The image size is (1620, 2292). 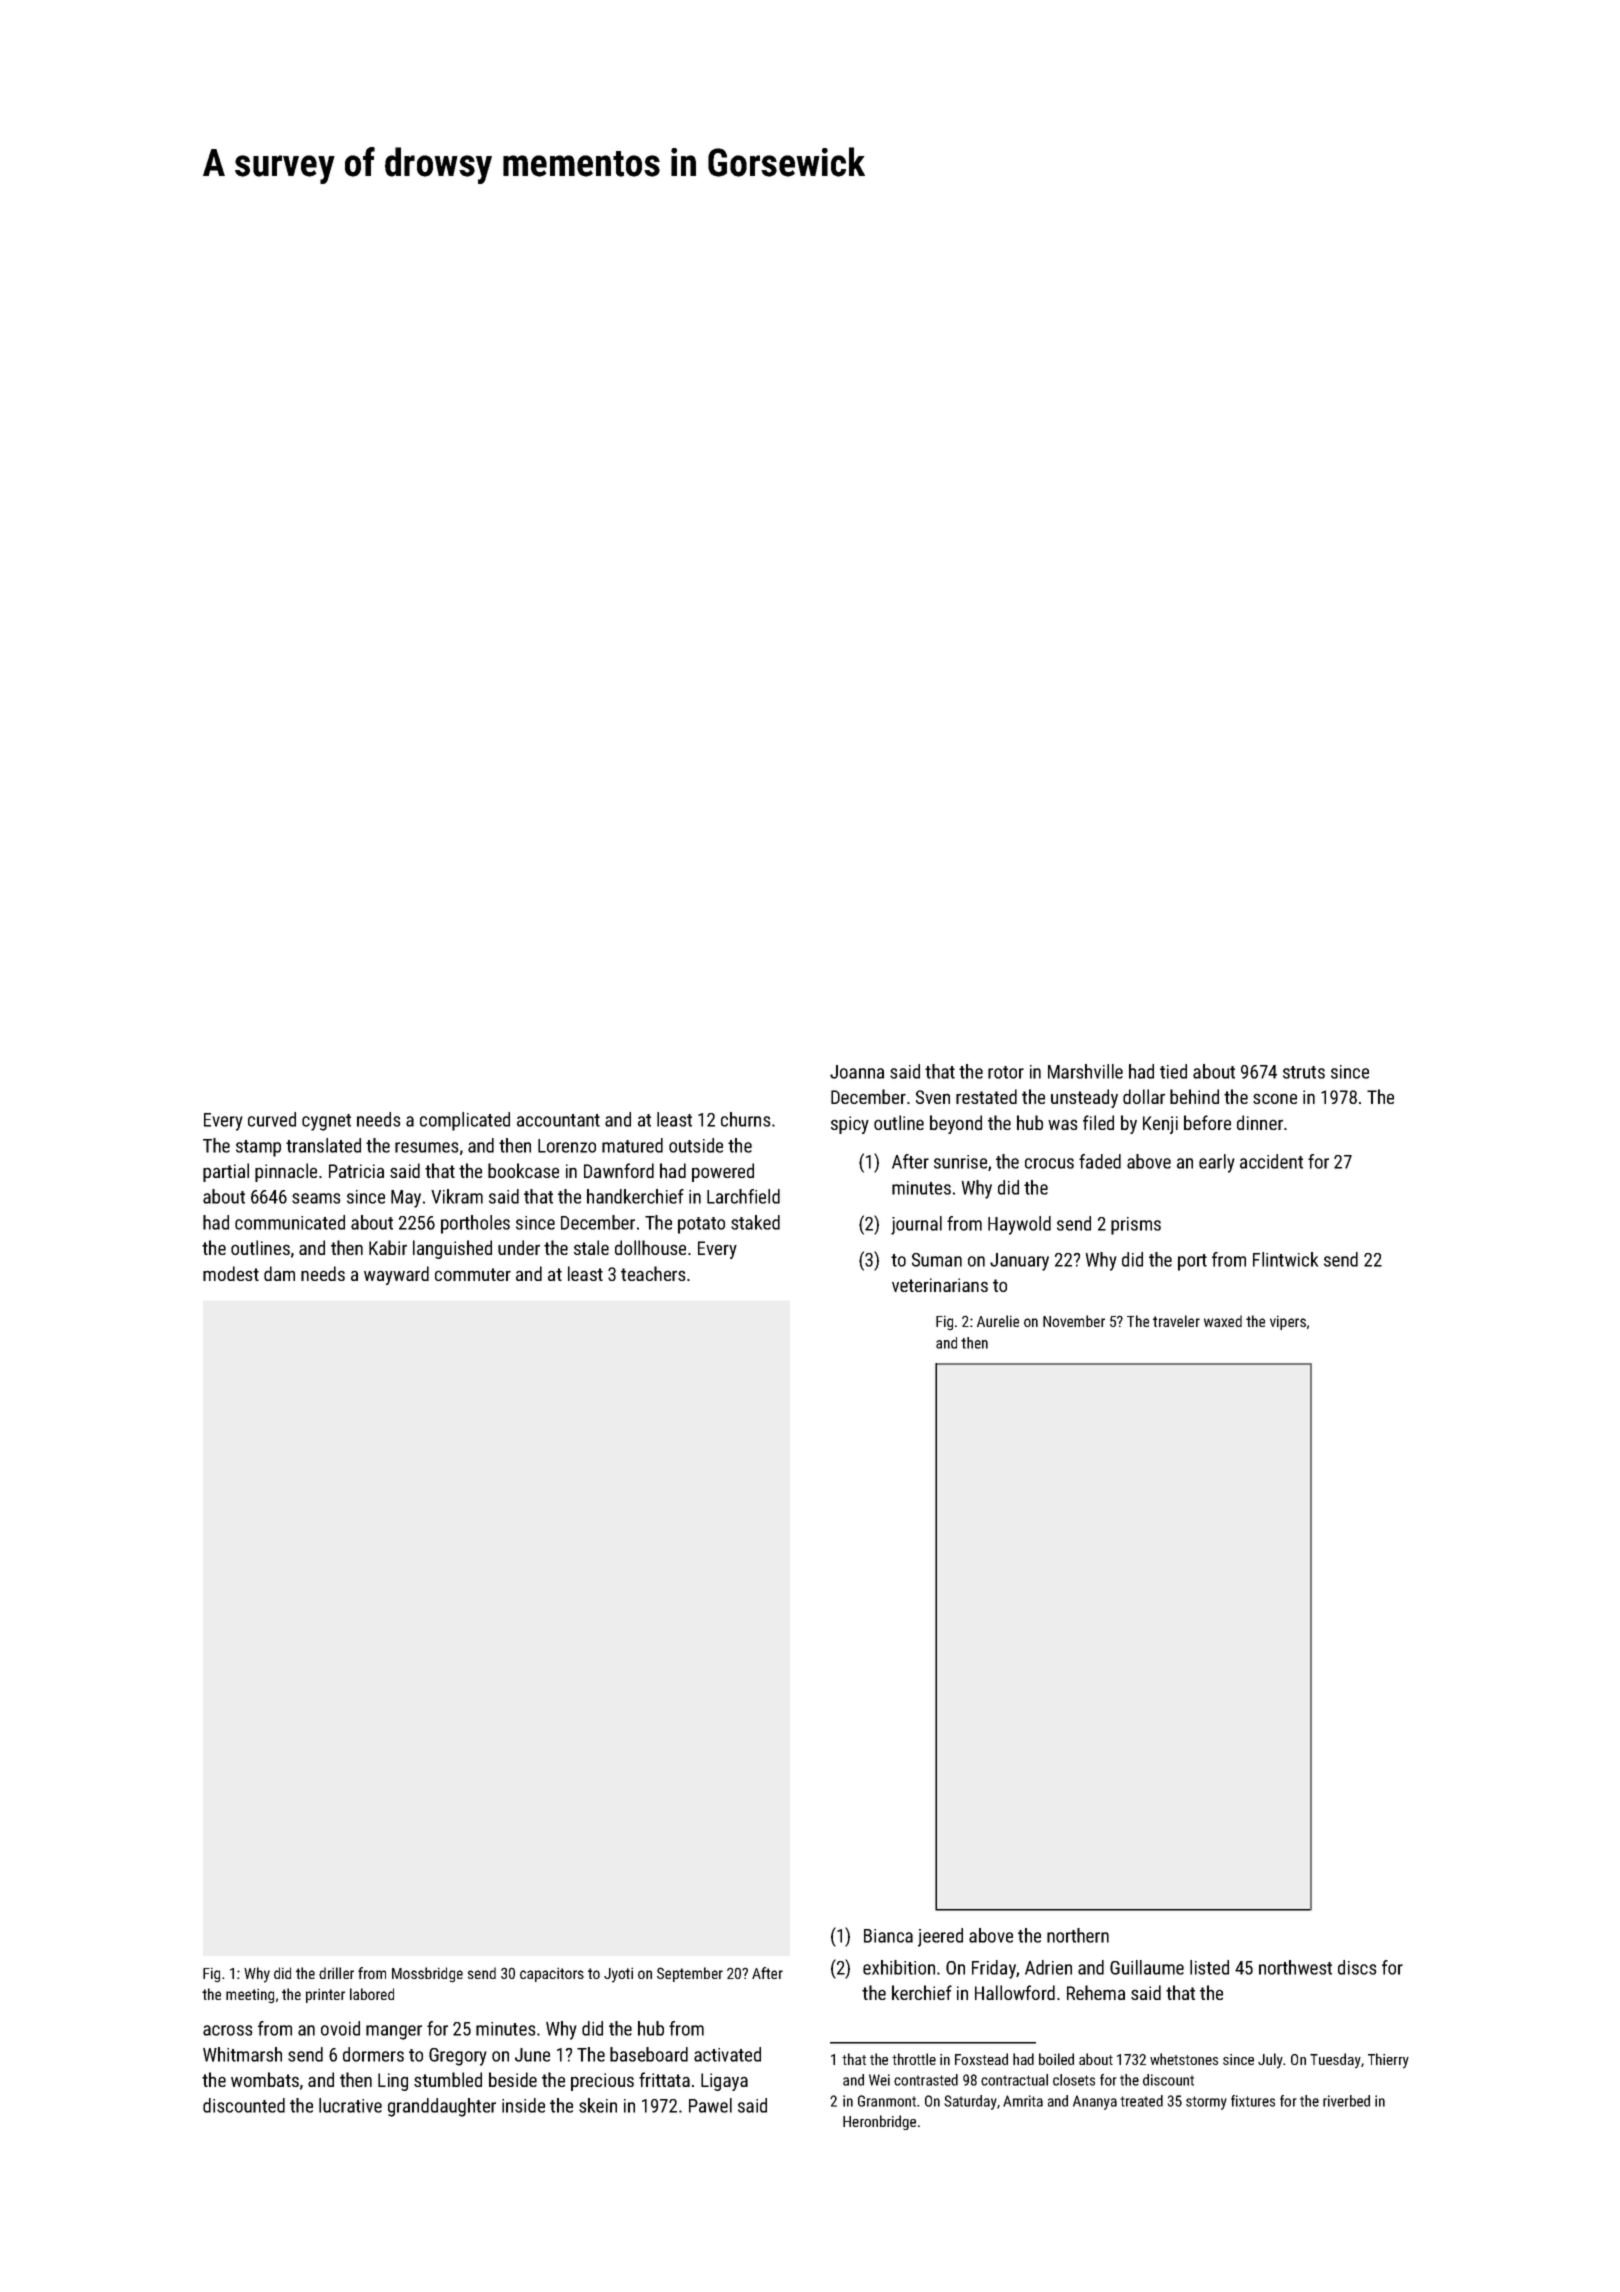 What do you see at coordinates (1304, 1072) in the screenshot?
I see `struts` at bounding box center [1304, 1072].
